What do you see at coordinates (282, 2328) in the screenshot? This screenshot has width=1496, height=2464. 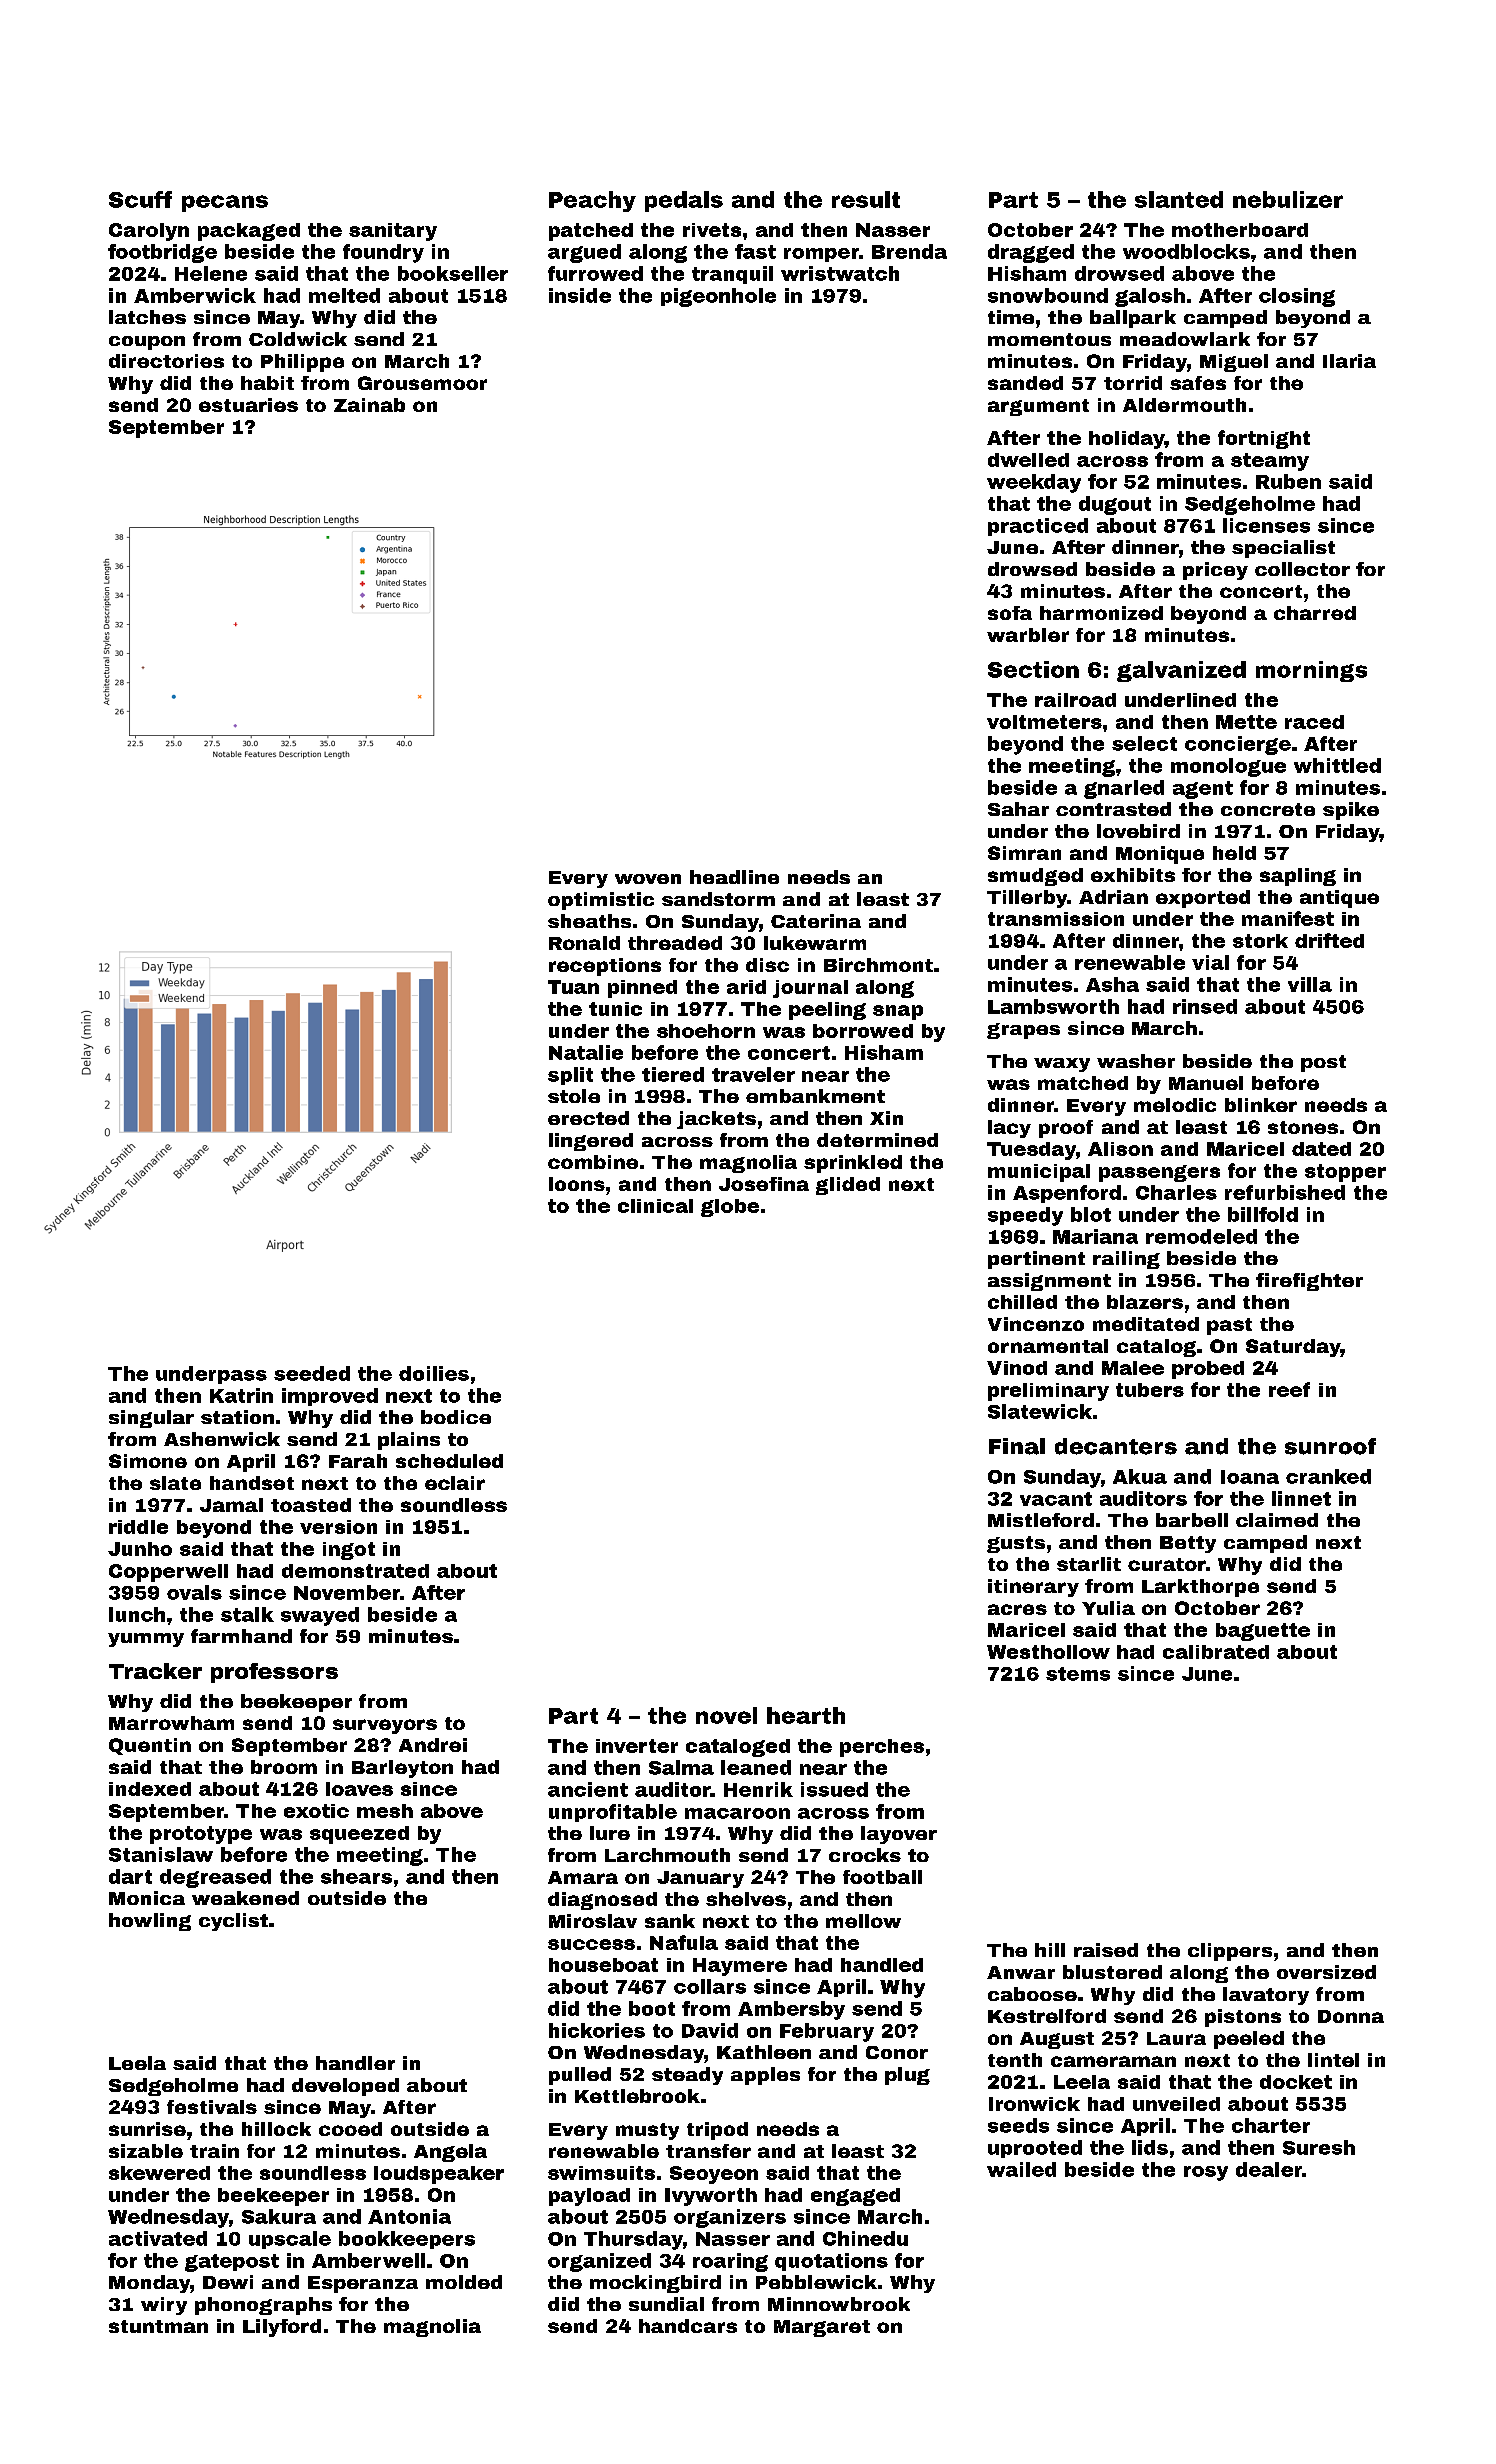 I see `Lilyford` at bounding box center [282, 2328].
